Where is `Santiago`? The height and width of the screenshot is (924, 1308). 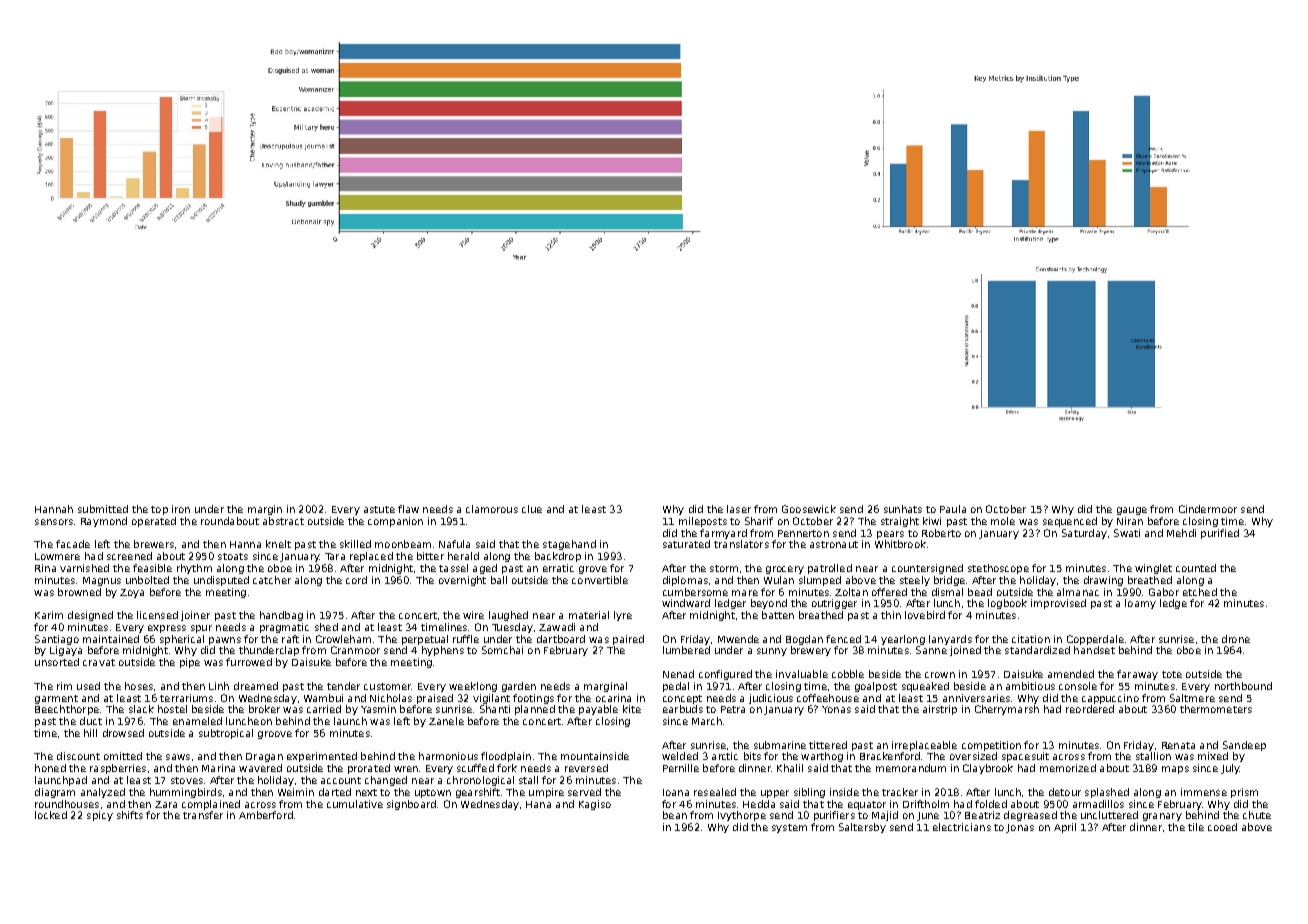 Santiago is located at coordinates (57, 640).
